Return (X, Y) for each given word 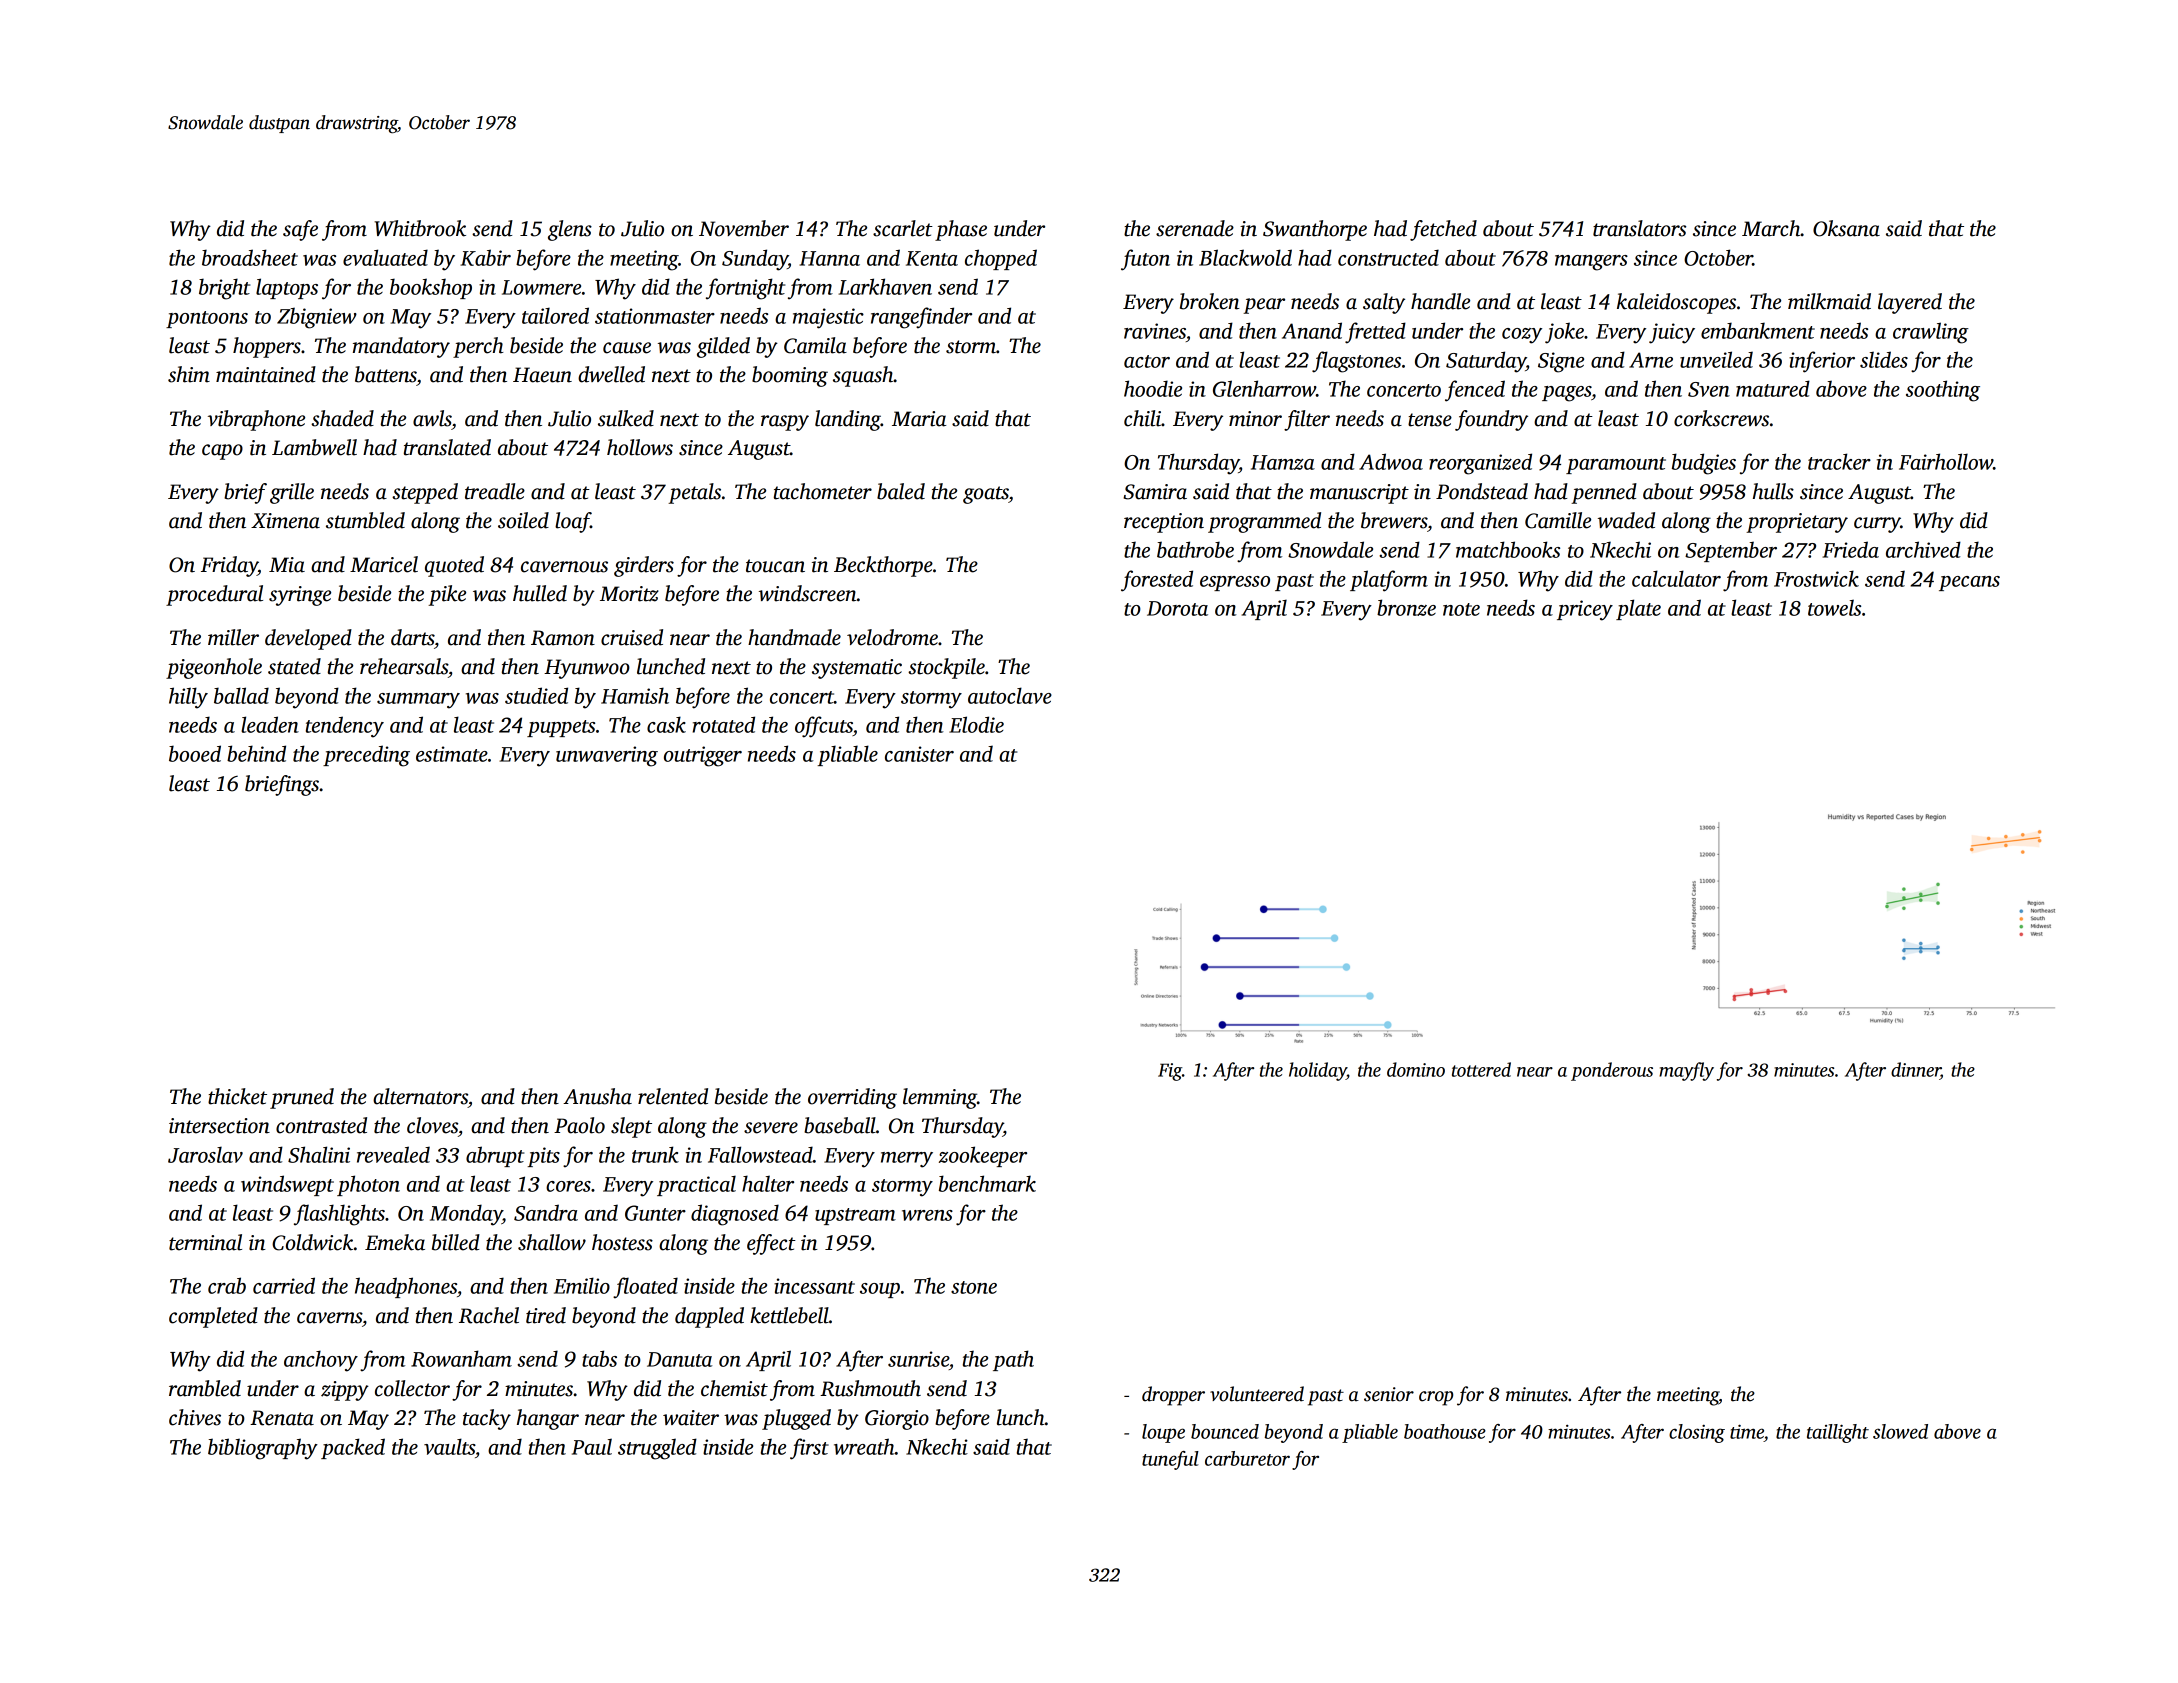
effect (771, 1244)
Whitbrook (420, 228)
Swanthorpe (1315, 230)
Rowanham (461, 1358)
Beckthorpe (883, 566)
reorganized (1480, 464)
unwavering (607, 756)
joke (1564, 333)
